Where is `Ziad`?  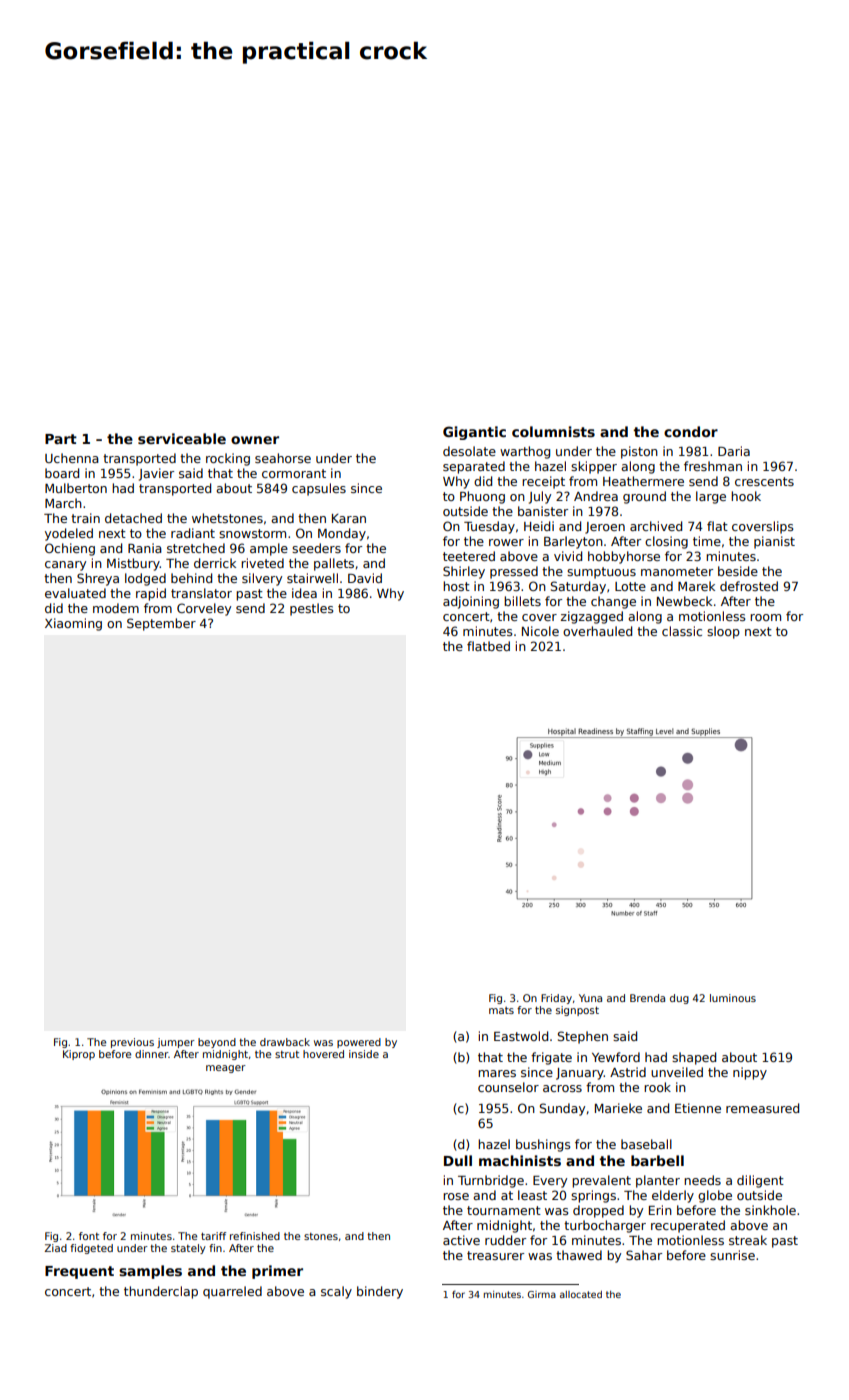 Ziad is located at coordinates (55, 1248).
